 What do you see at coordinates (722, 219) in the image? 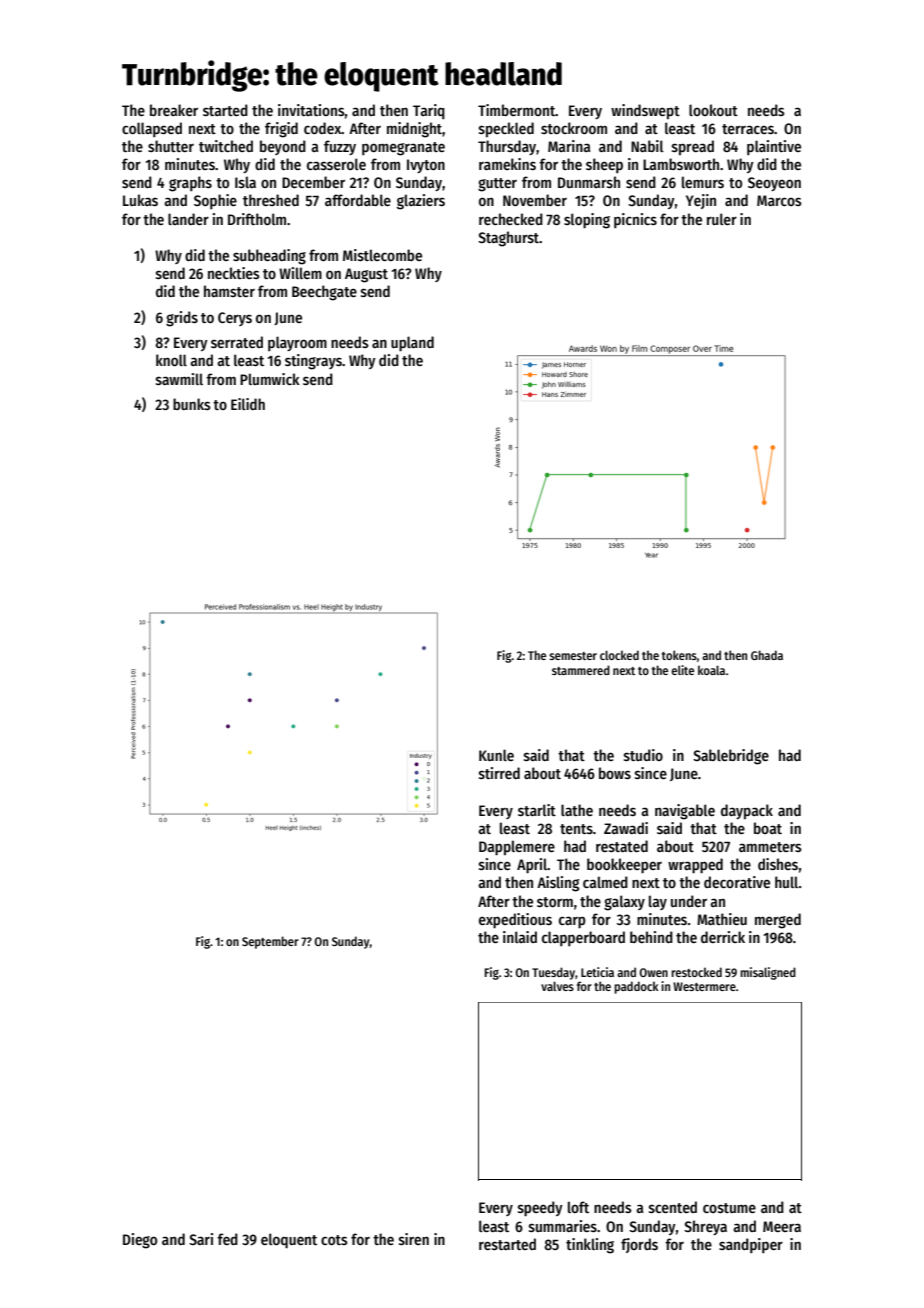
I see `ruler` at bounding box center [722, 219].
